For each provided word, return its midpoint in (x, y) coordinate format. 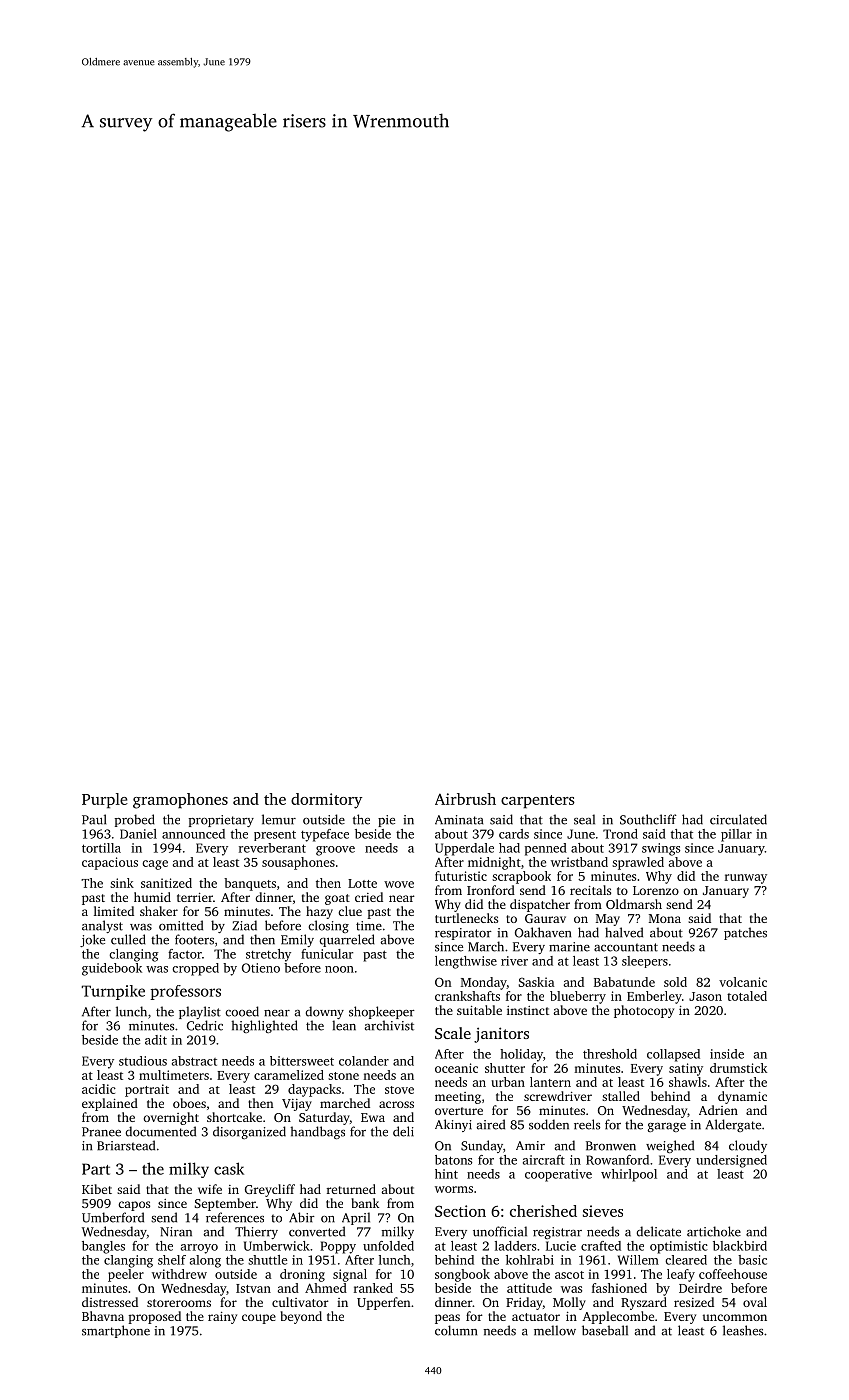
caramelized (289, 1075)
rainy (222, 1318)
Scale (453, 1033)
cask (229, 1168)
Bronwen (611, 1146)
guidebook (112, 969)
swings (661, 849)
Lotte (362, 883)
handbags (317, 1132)
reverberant (272, 848)
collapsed (673, 1055)
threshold (610, 1054)
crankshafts (467, 996)
